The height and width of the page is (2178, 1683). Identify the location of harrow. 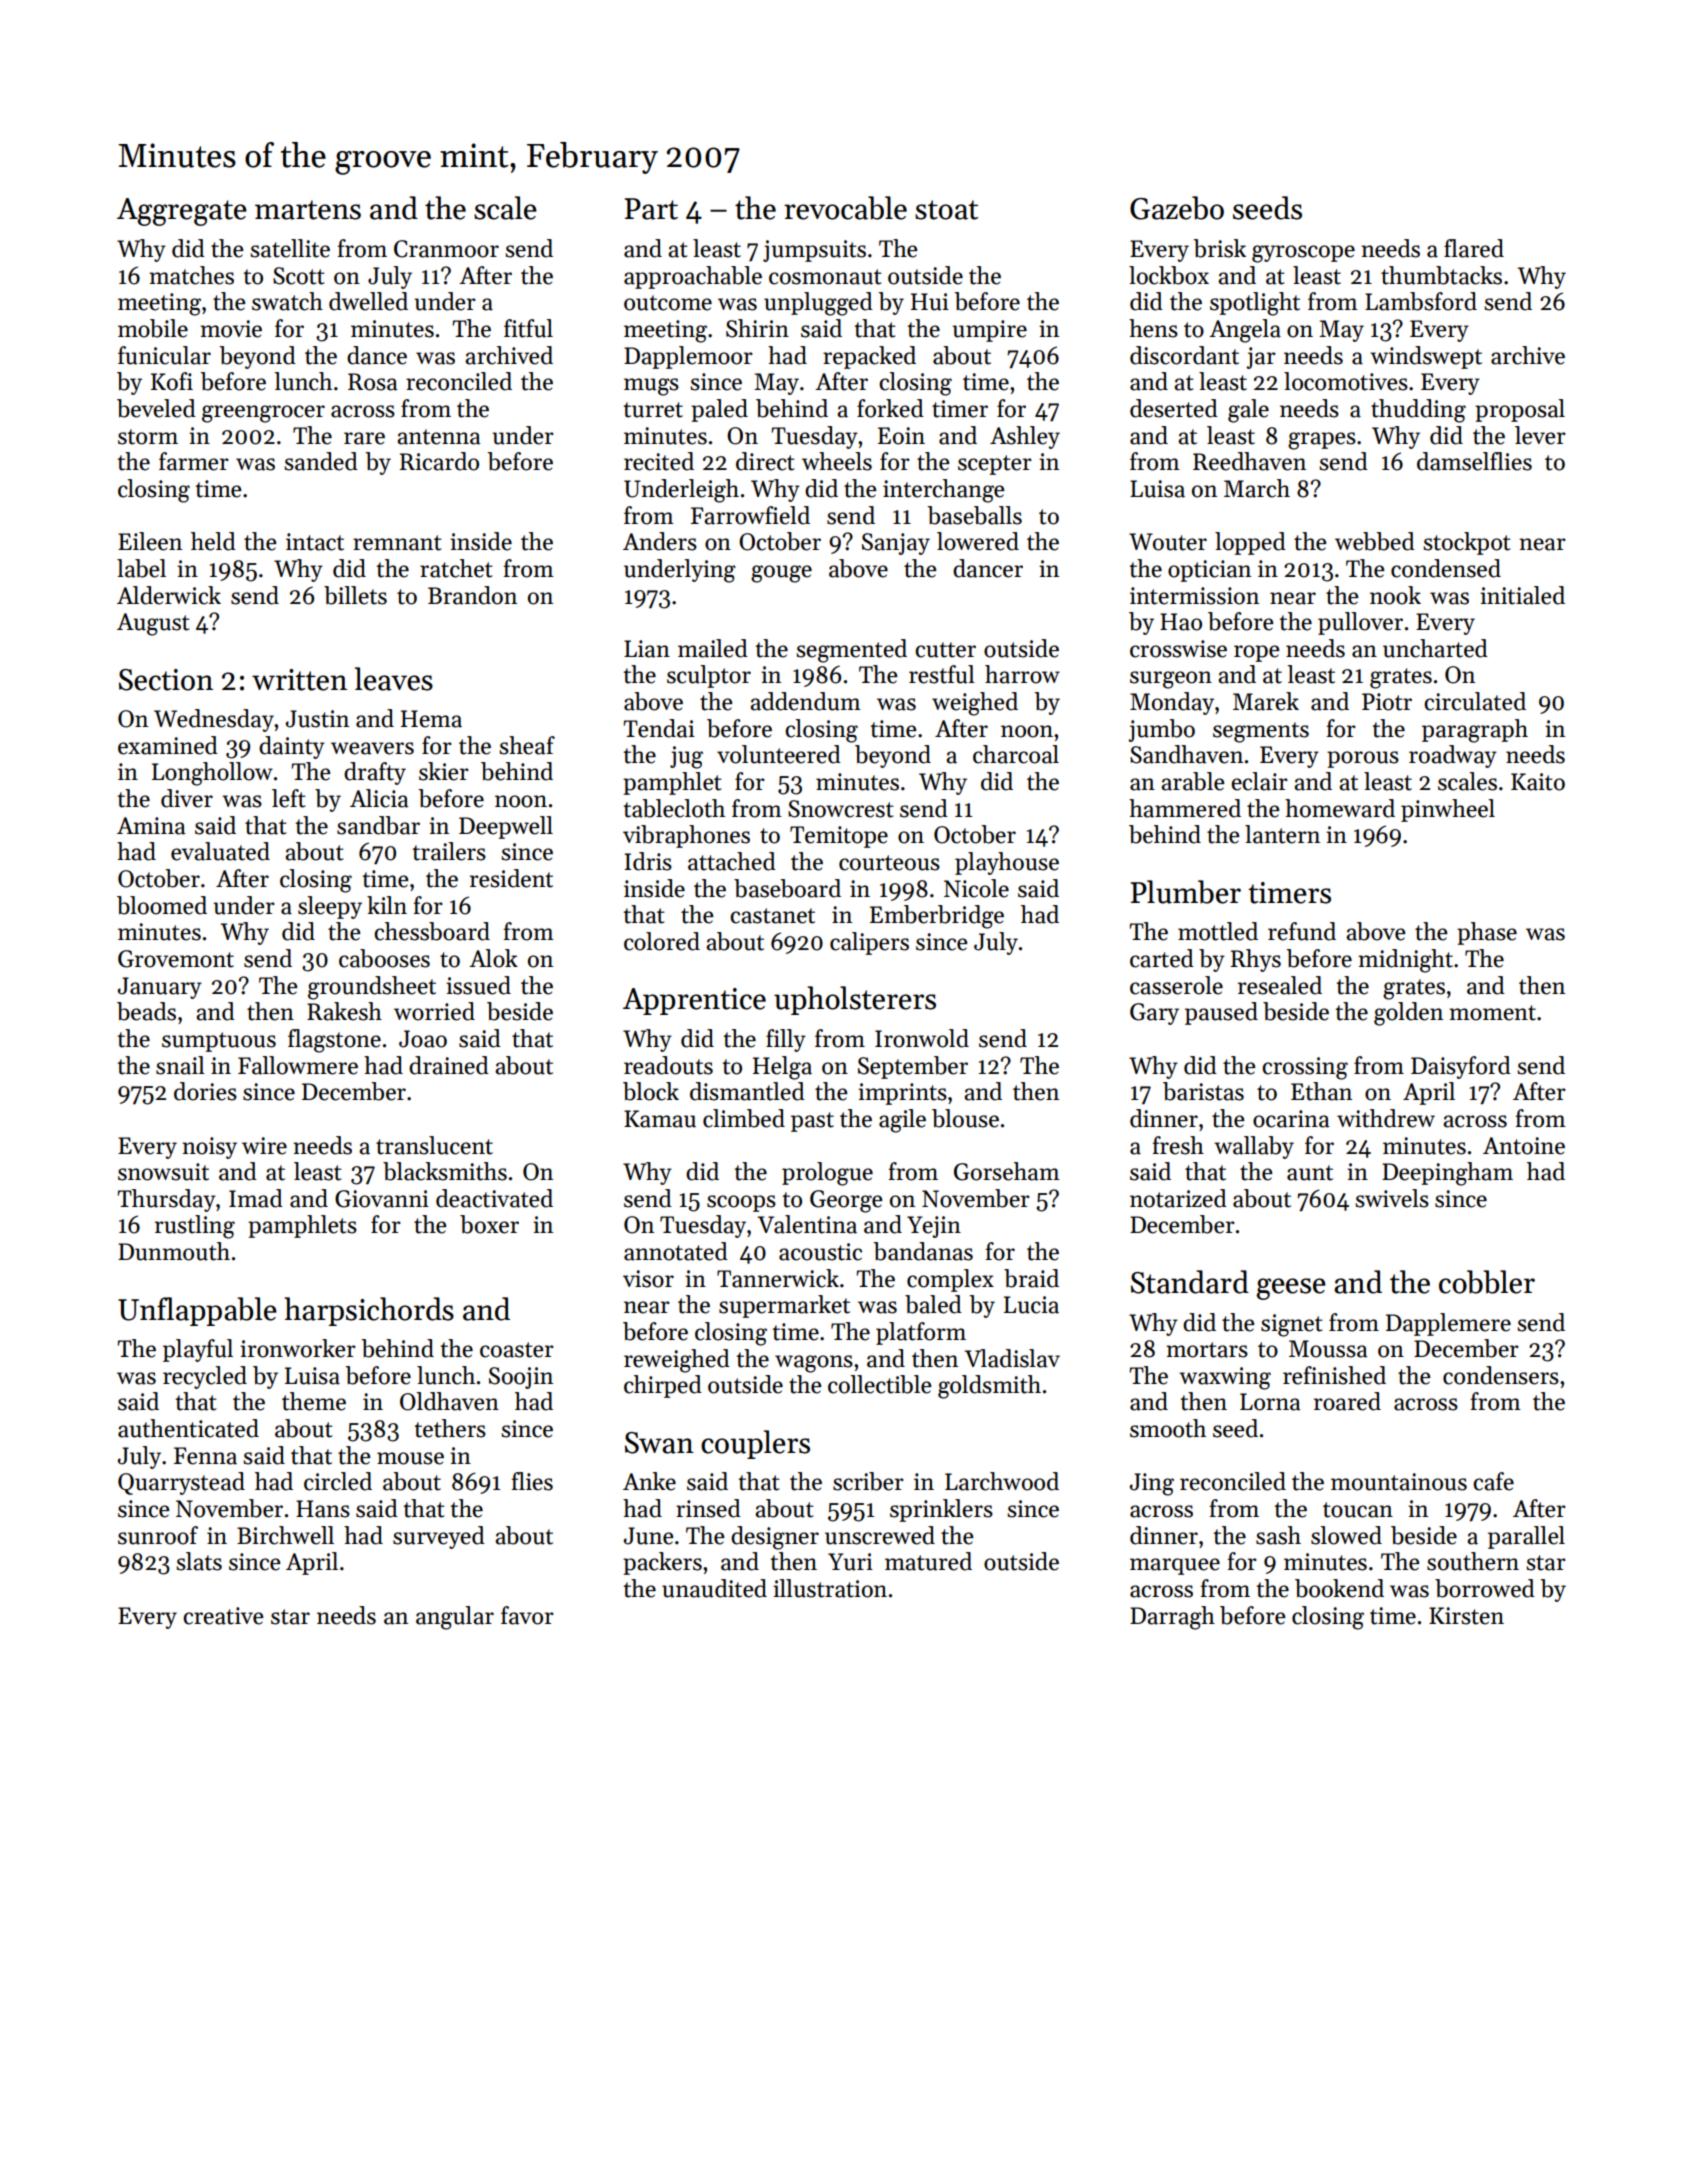
(1022, 674).
